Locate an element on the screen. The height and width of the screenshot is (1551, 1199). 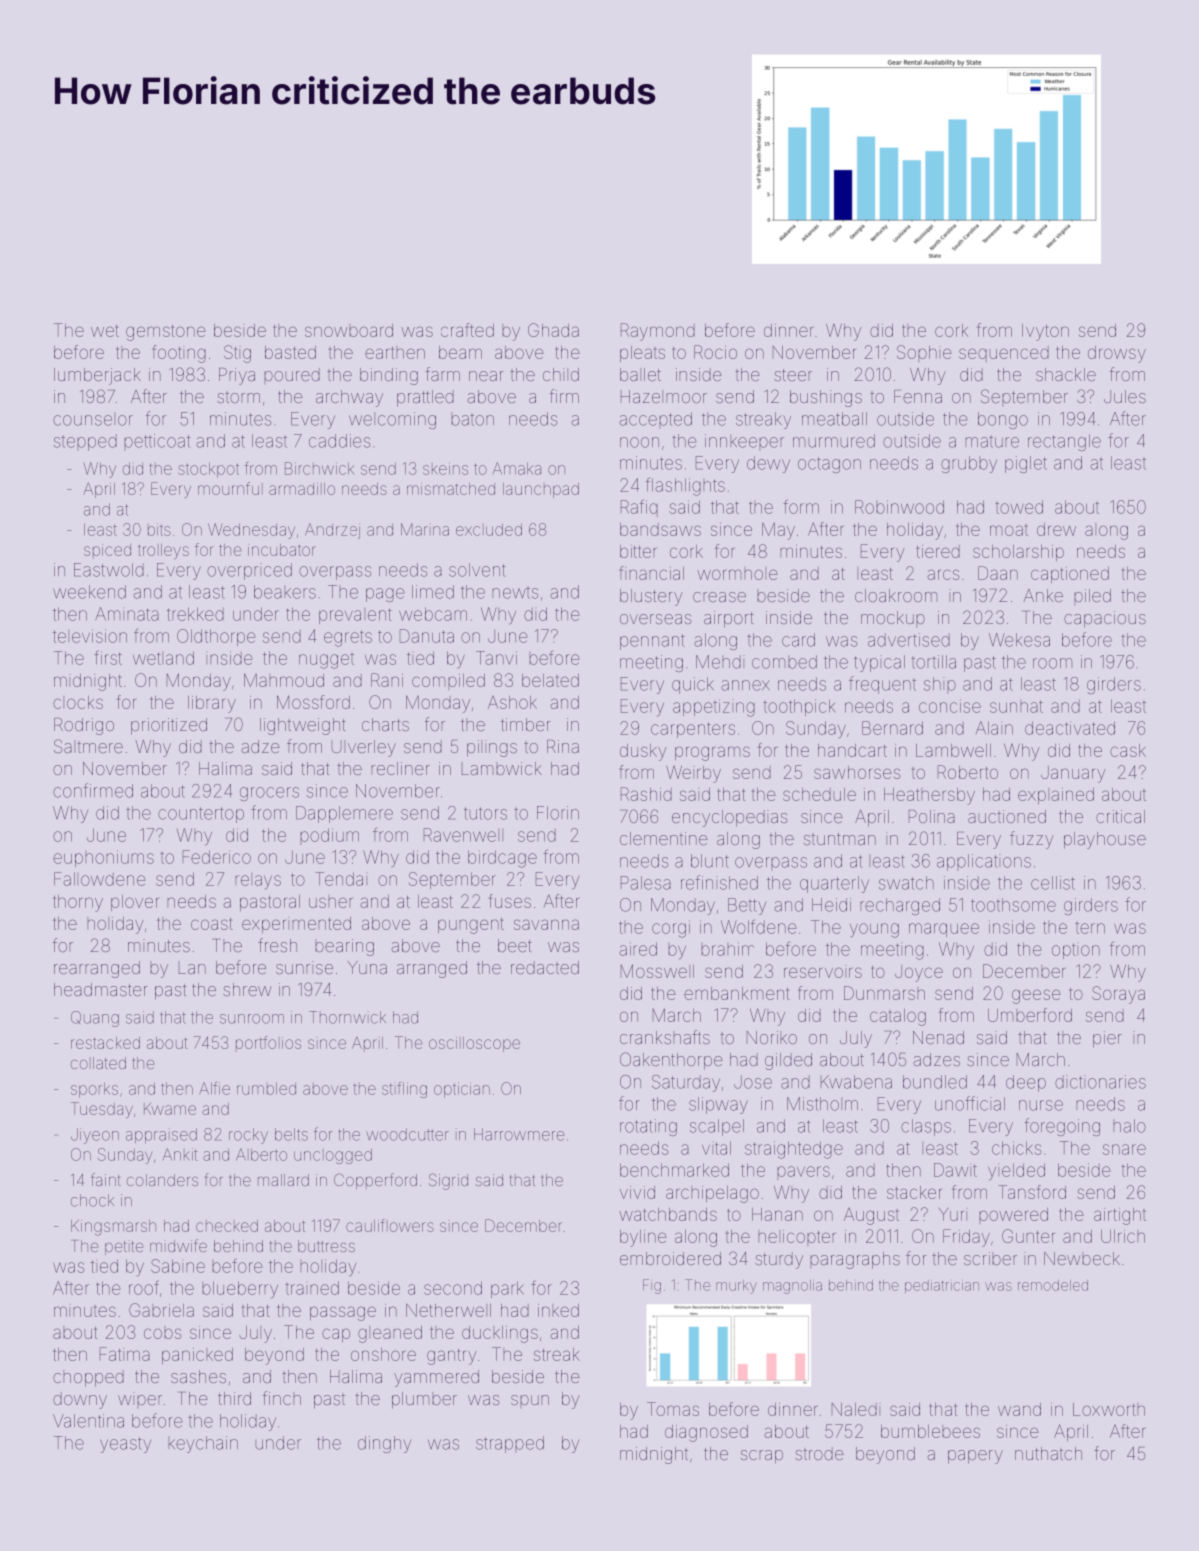
Ivyton is located at coordinates (1045, 332).
